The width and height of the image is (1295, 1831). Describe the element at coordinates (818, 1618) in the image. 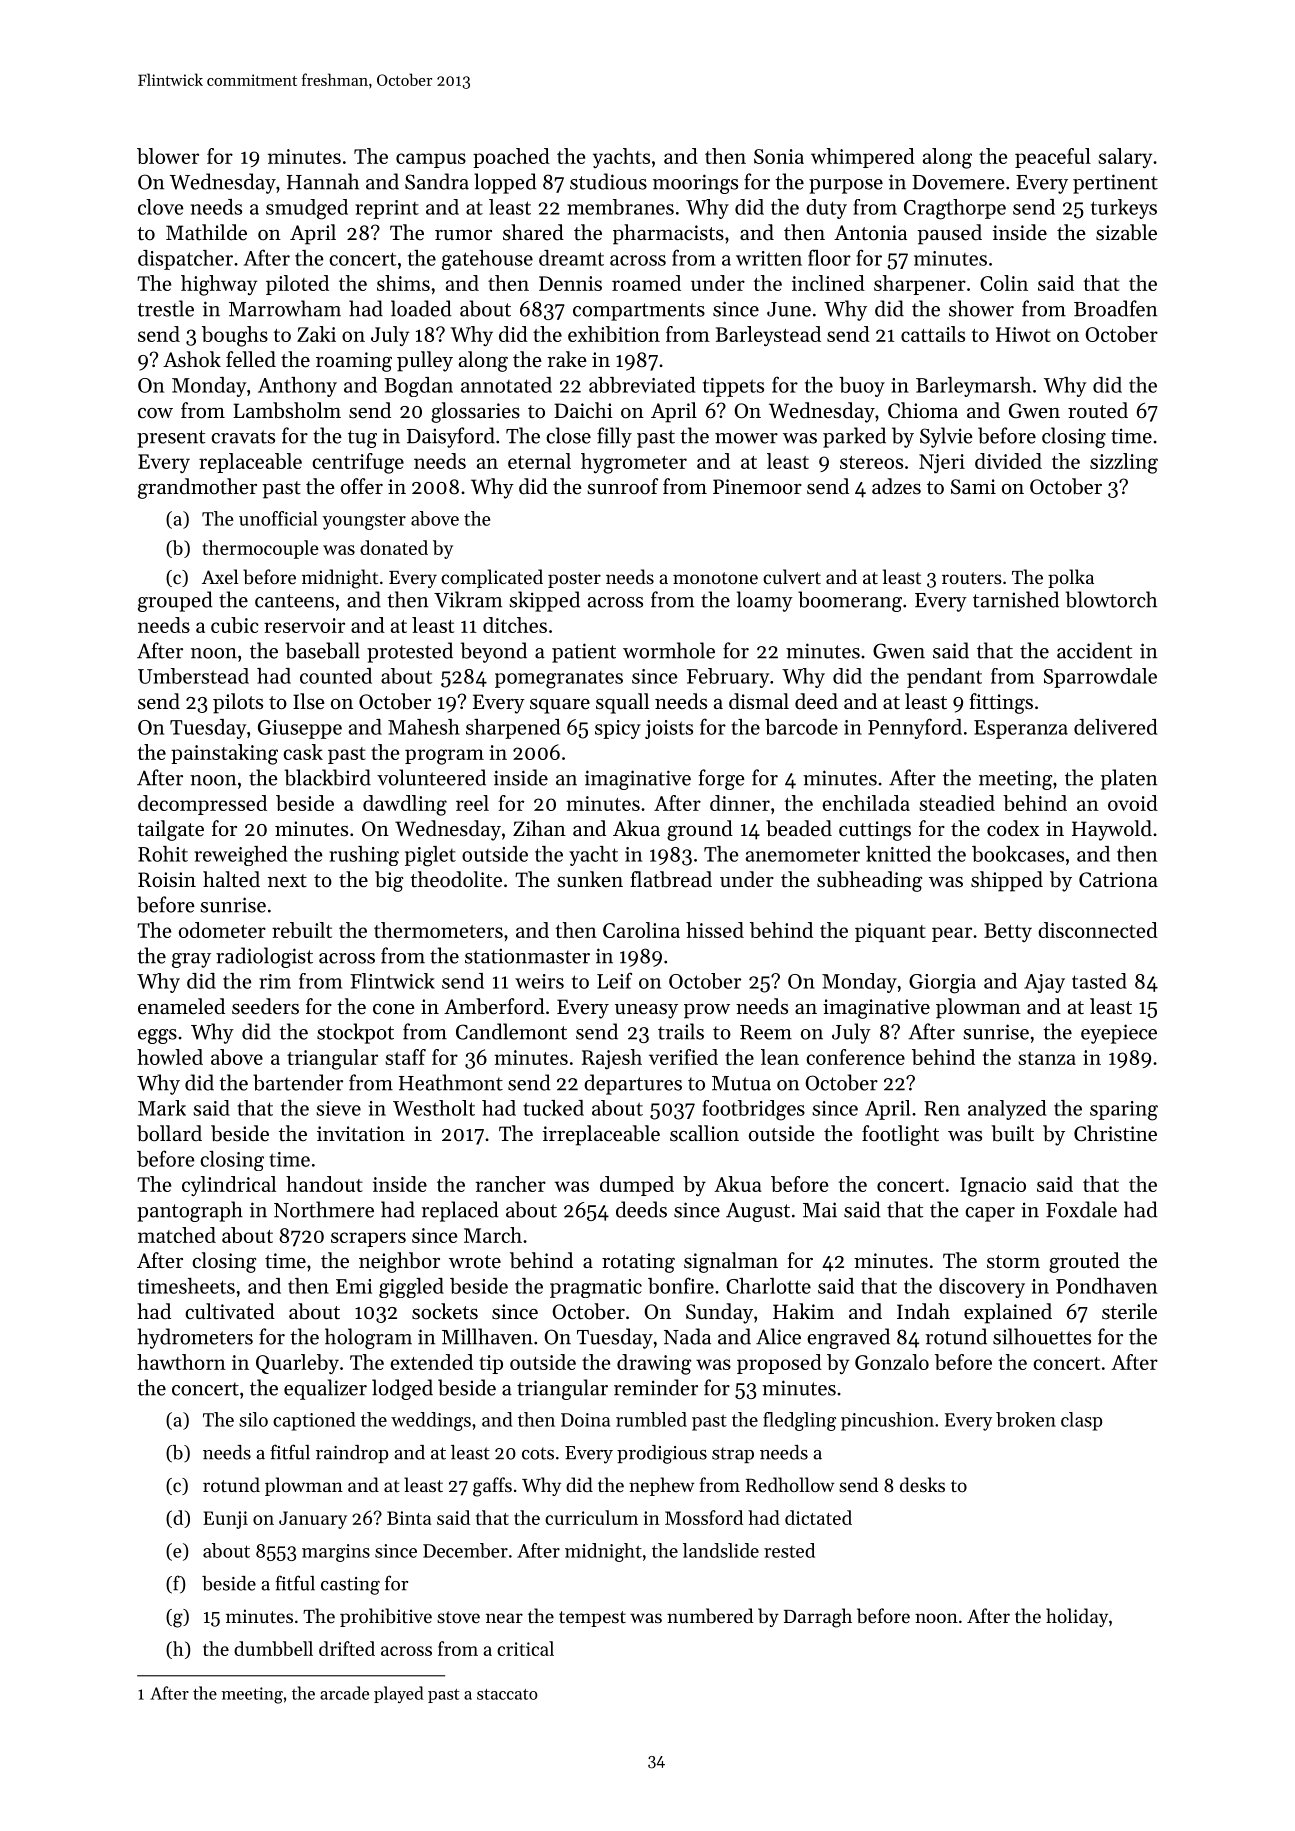

I see `Darragh` at that location.
